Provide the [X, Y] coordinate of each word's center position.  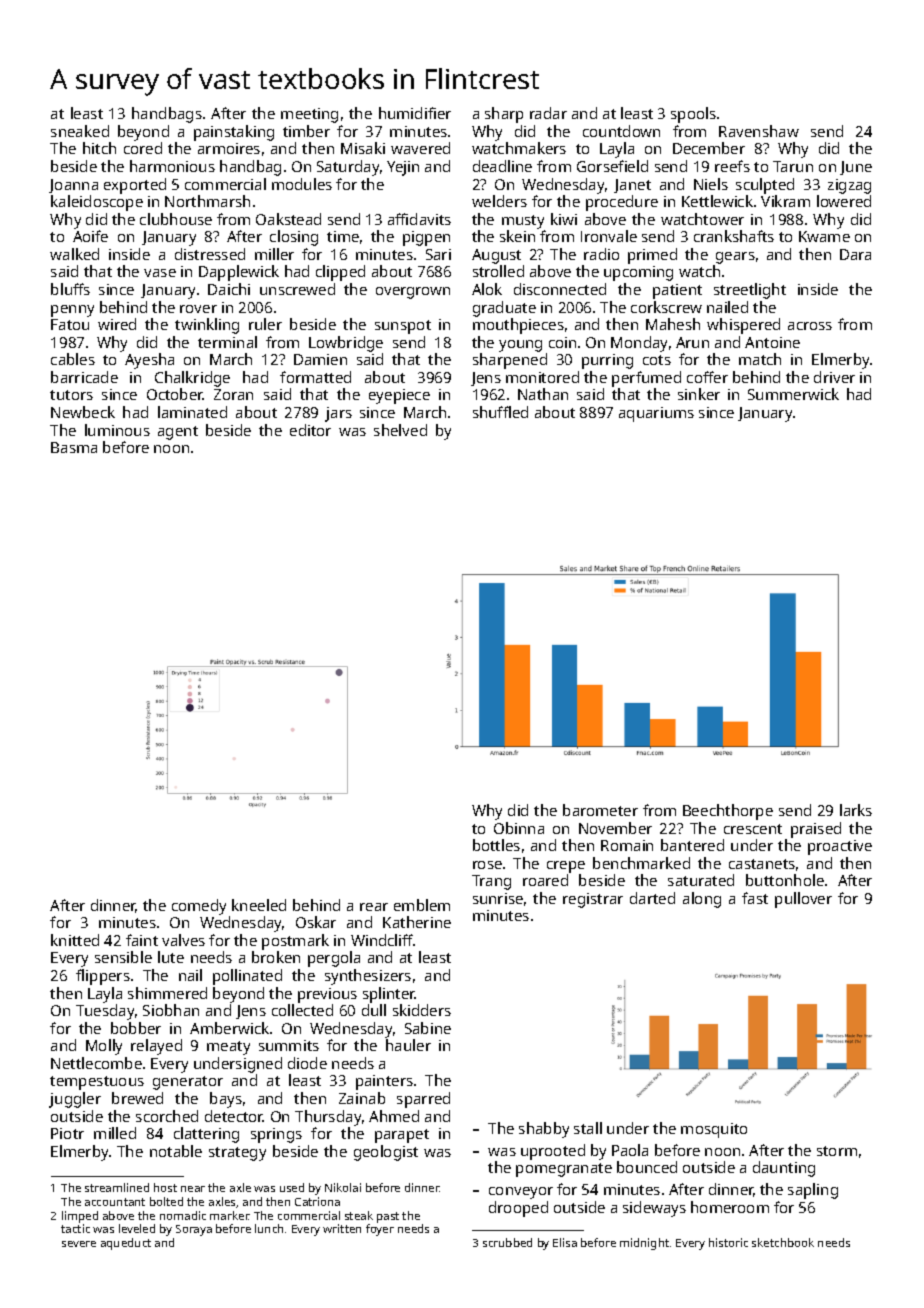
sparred [423, 1100]
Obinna [519, 828]
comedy [199, 907]
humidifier [415, 113]
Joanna [73, 186]
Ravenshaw [759, 131]
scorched [167, 1116]
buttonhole [785, 880]
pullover [803, 900]
